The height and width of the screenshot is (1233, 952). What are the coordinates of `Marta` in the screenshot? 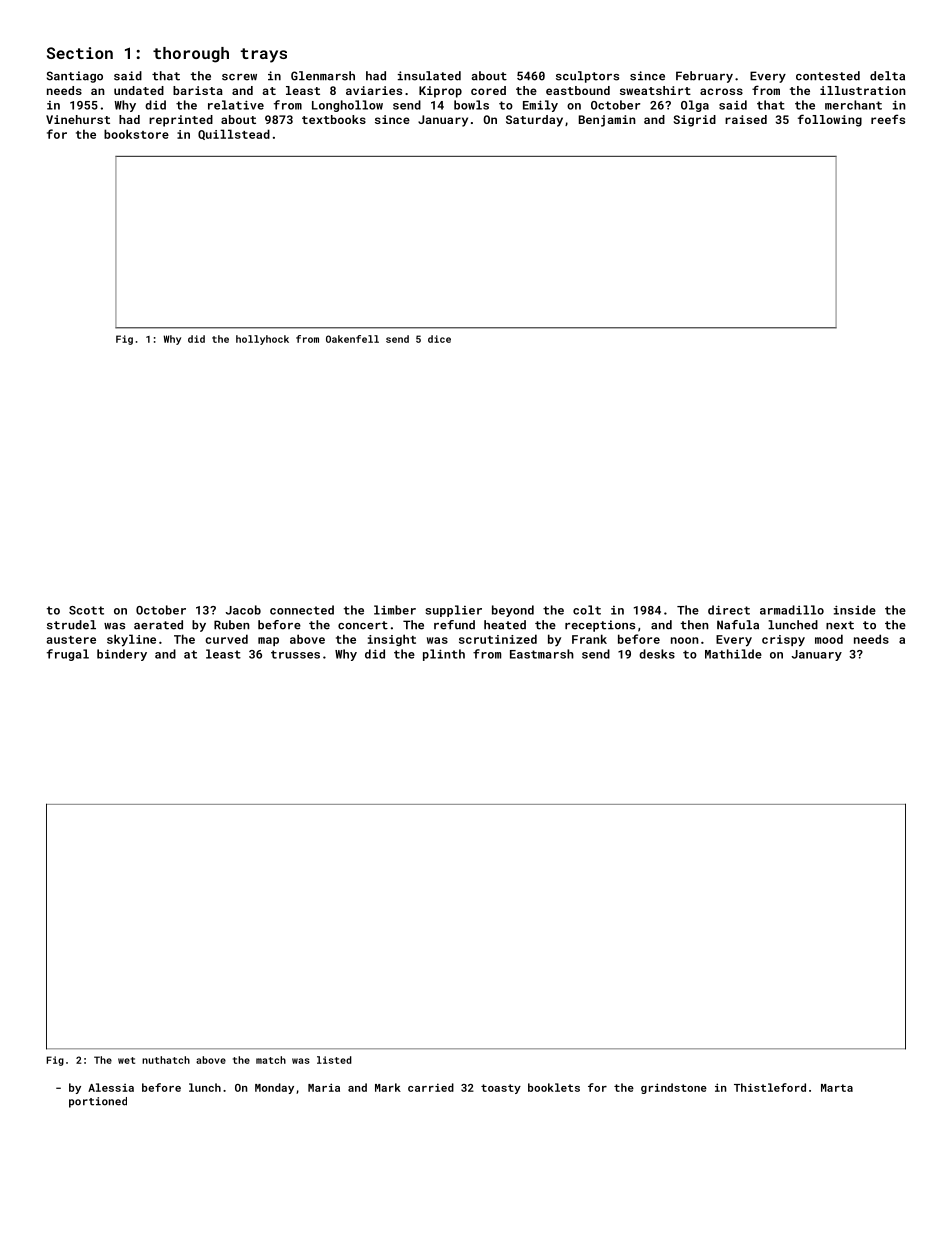 It's located at (837, 1088).
